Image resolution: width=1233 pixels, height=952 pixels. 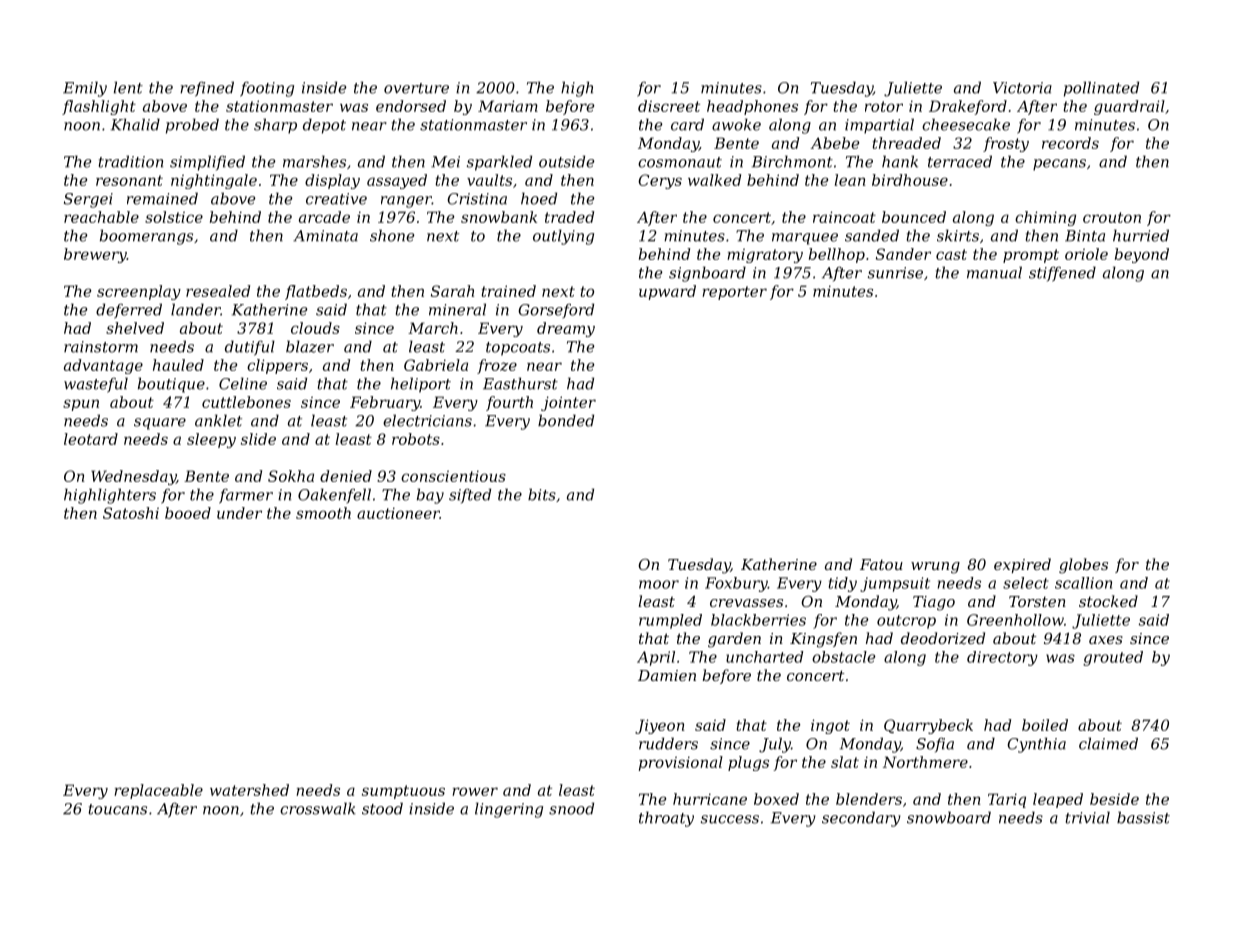 I want to click on expired, so click(x=1022, y=565).
